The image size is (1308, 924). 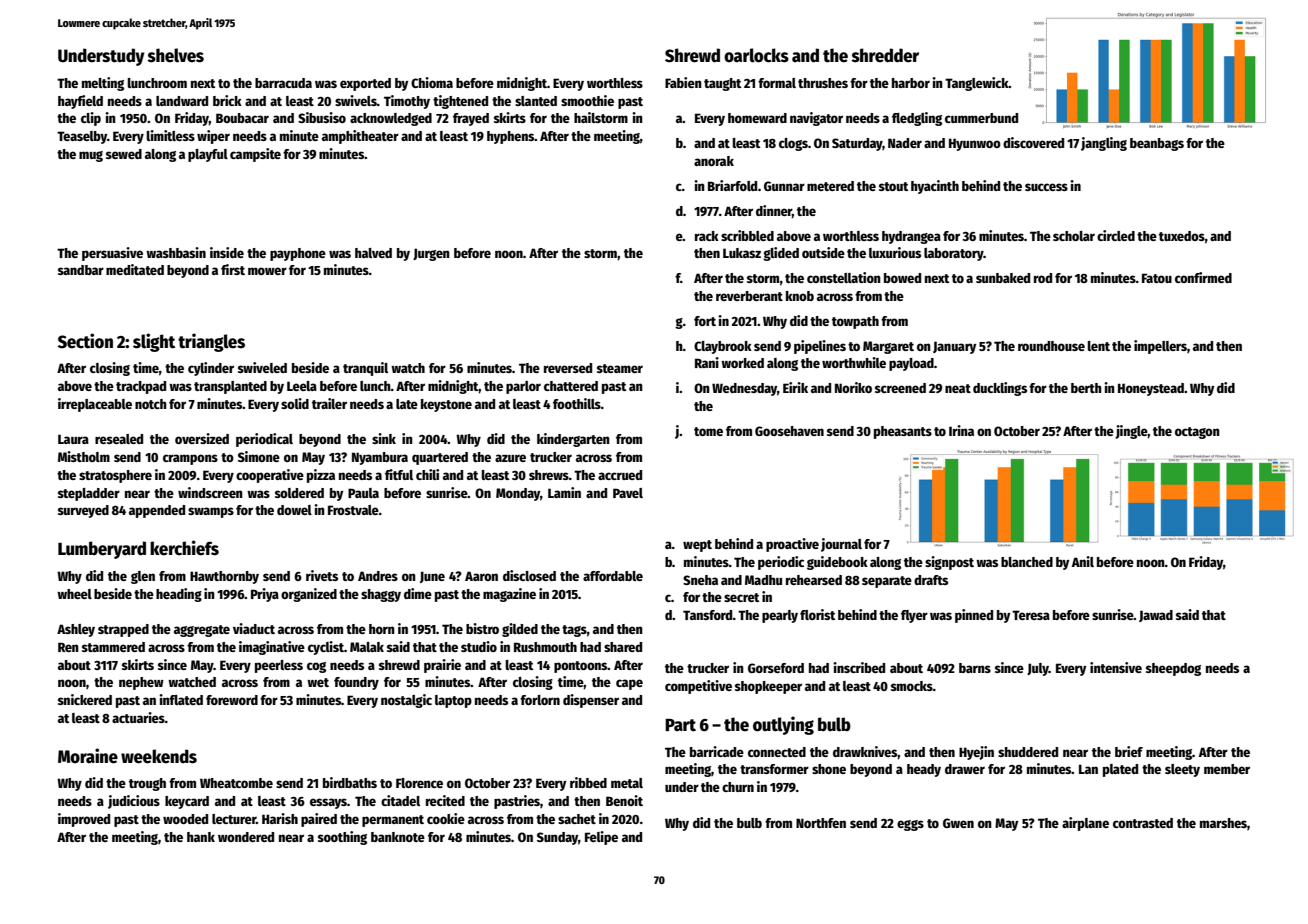 What do you see at coordinates (789, 431) in the screenshot?
I see `Goosehaven` at bounding box center [789, 431].
